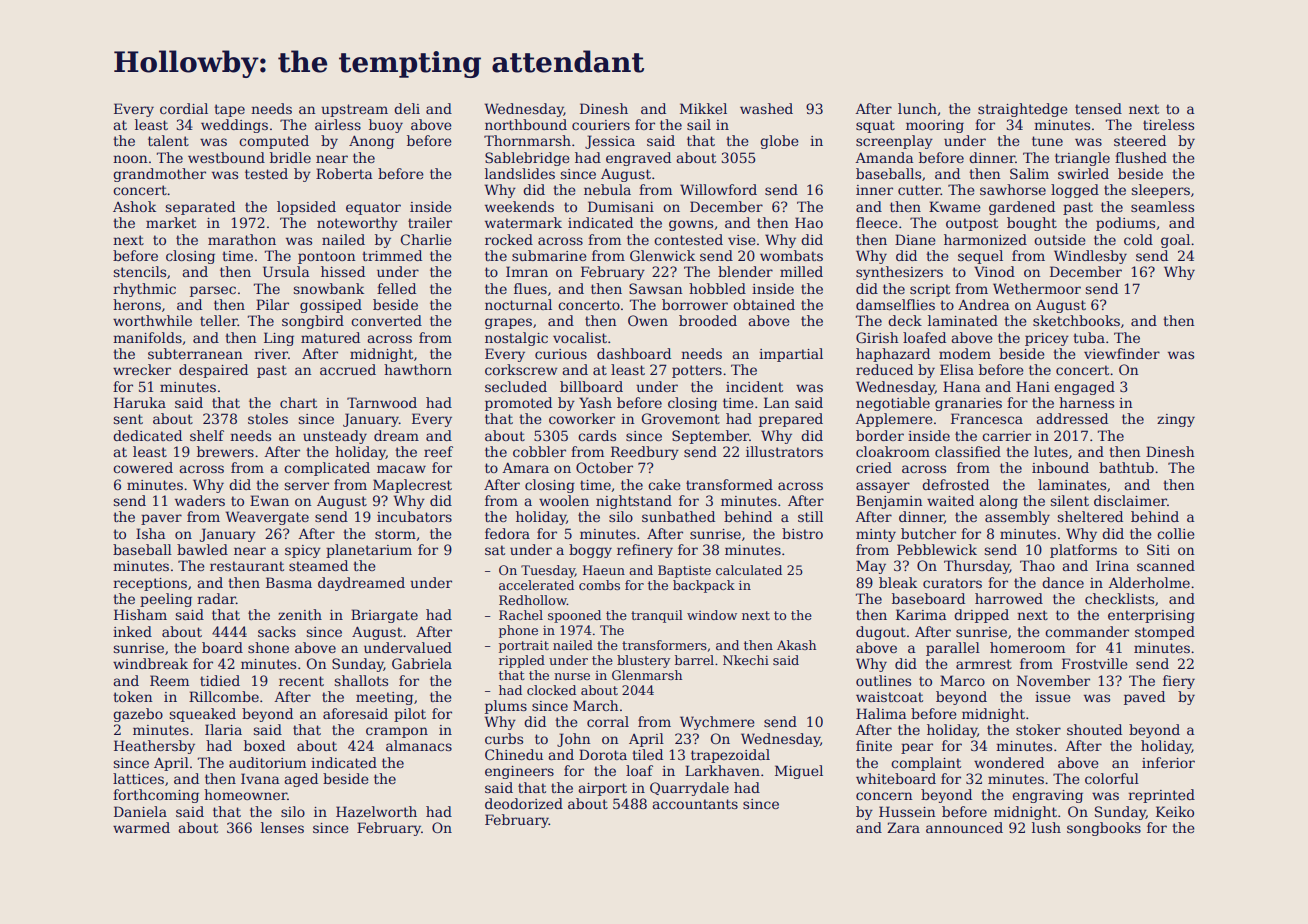  What do you see at coordinates (518, 304) in the document?
I see `nocturnal` at bounding box center [518, 304].
